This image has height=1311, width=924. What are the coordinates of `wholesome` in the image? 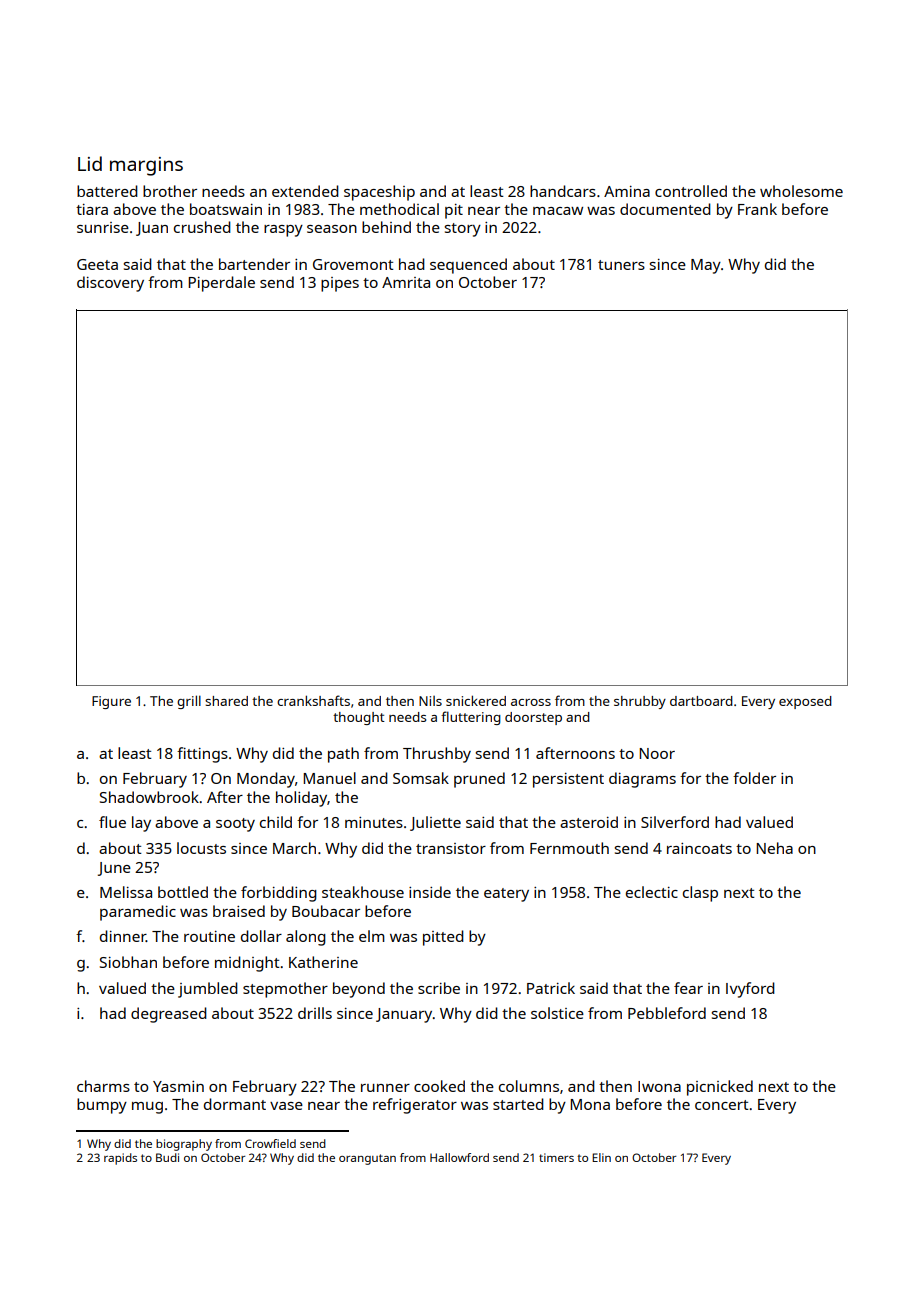 It's located at (801, 191).
